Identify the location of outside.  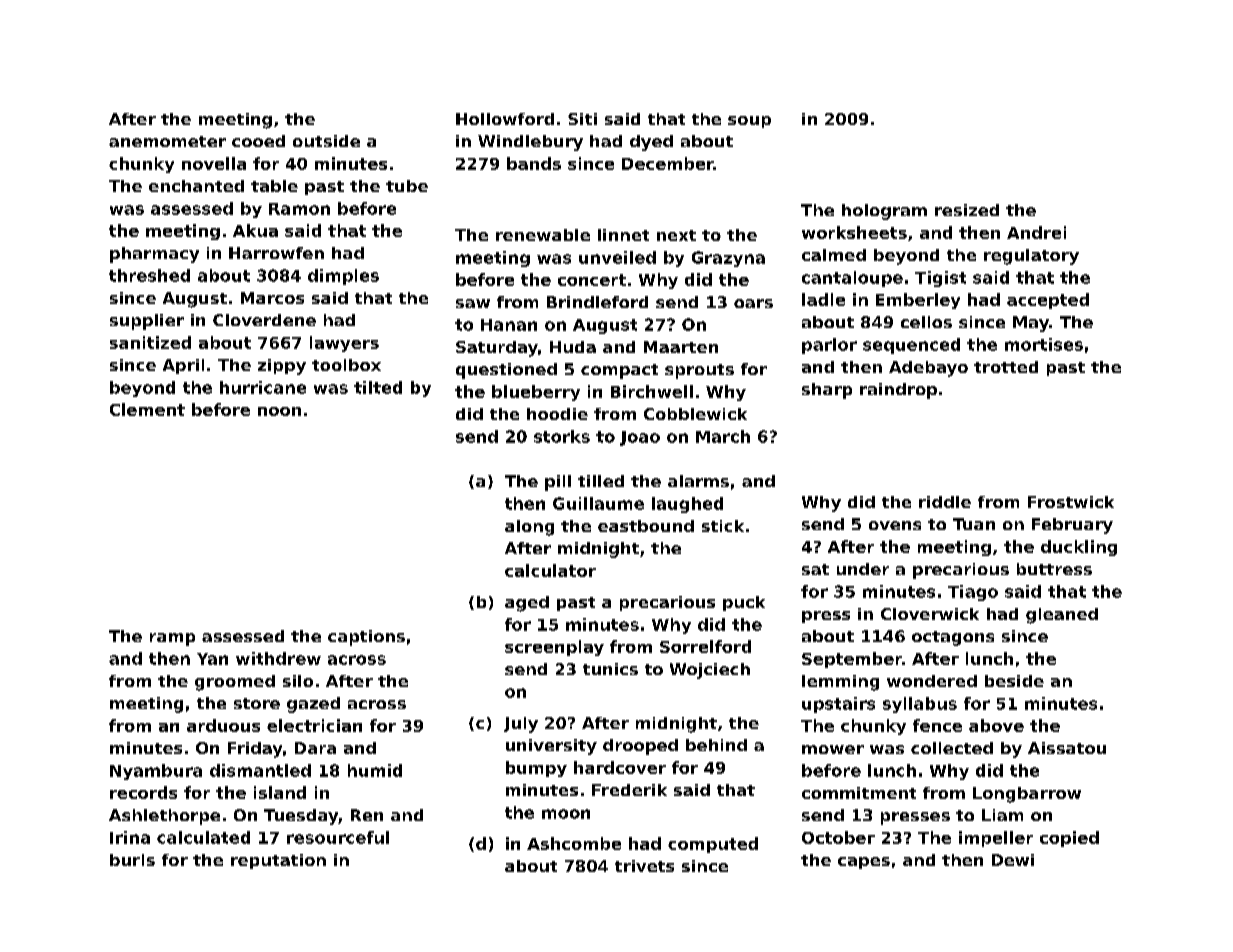
(326, 141).
